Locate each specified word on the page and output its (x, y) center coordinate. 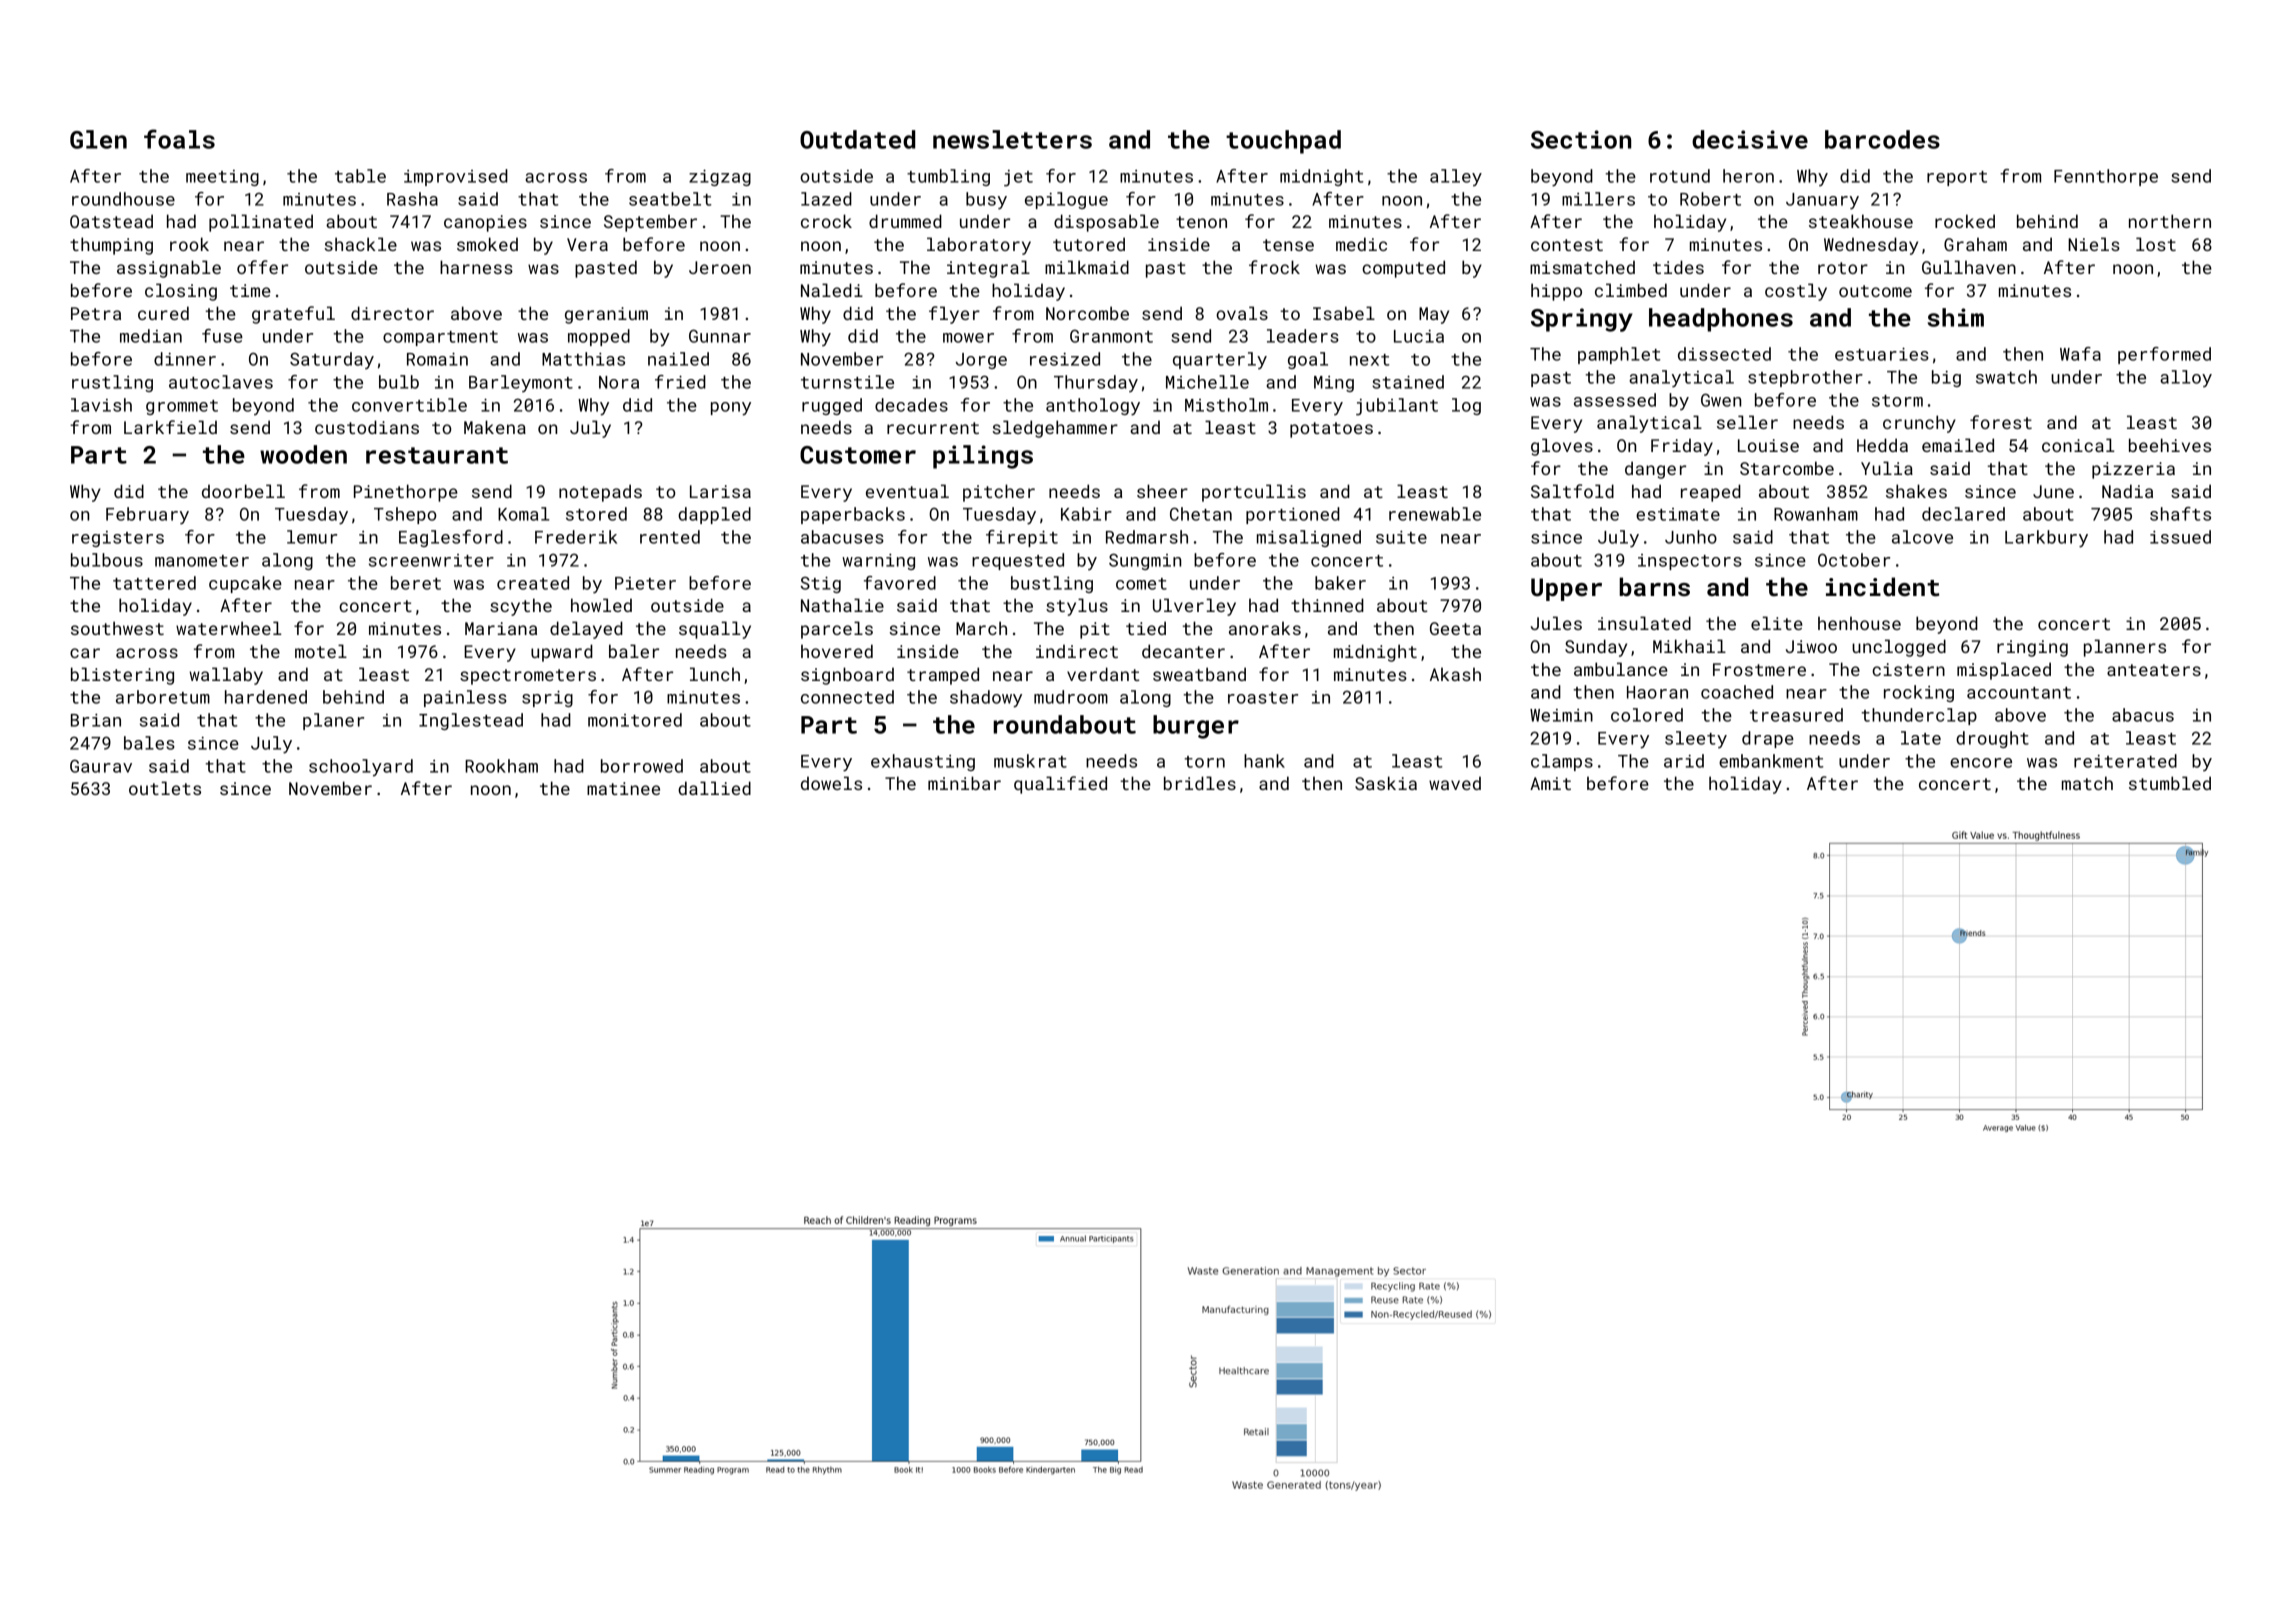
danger (1655, 470)
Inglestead (471, 721)
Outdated (857, 139)
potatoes (1331, 430)
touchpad (1283, 142)
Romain (437, 359)
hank (1264, 761)
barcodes (1882, 139)
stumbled (2170, 783)
